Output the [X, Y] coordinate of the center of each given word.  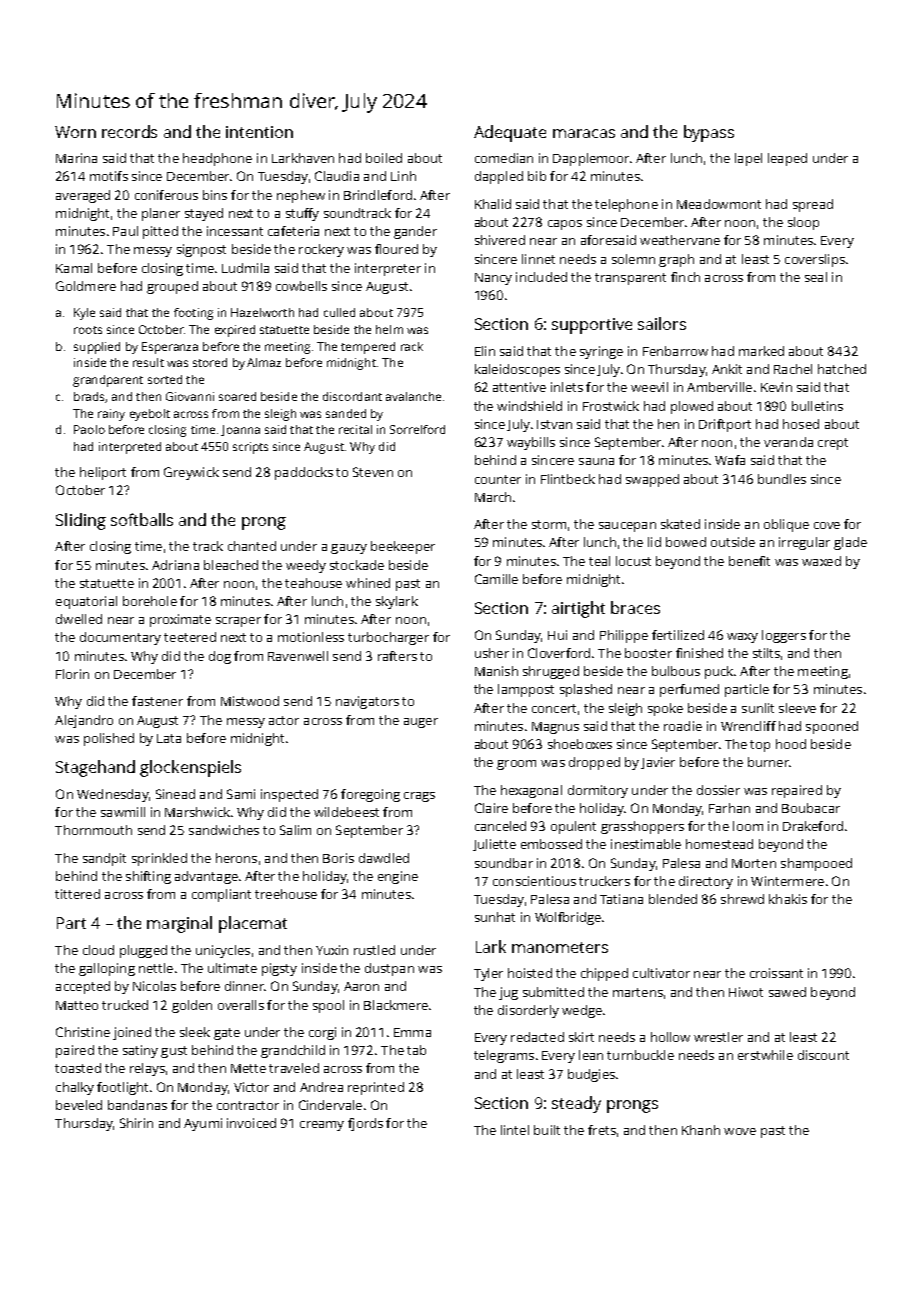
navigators [367, 702]
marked [761, 351]
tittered [77, 894]
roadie [683, 726]
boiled [384, 158]
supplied [97, 348]
